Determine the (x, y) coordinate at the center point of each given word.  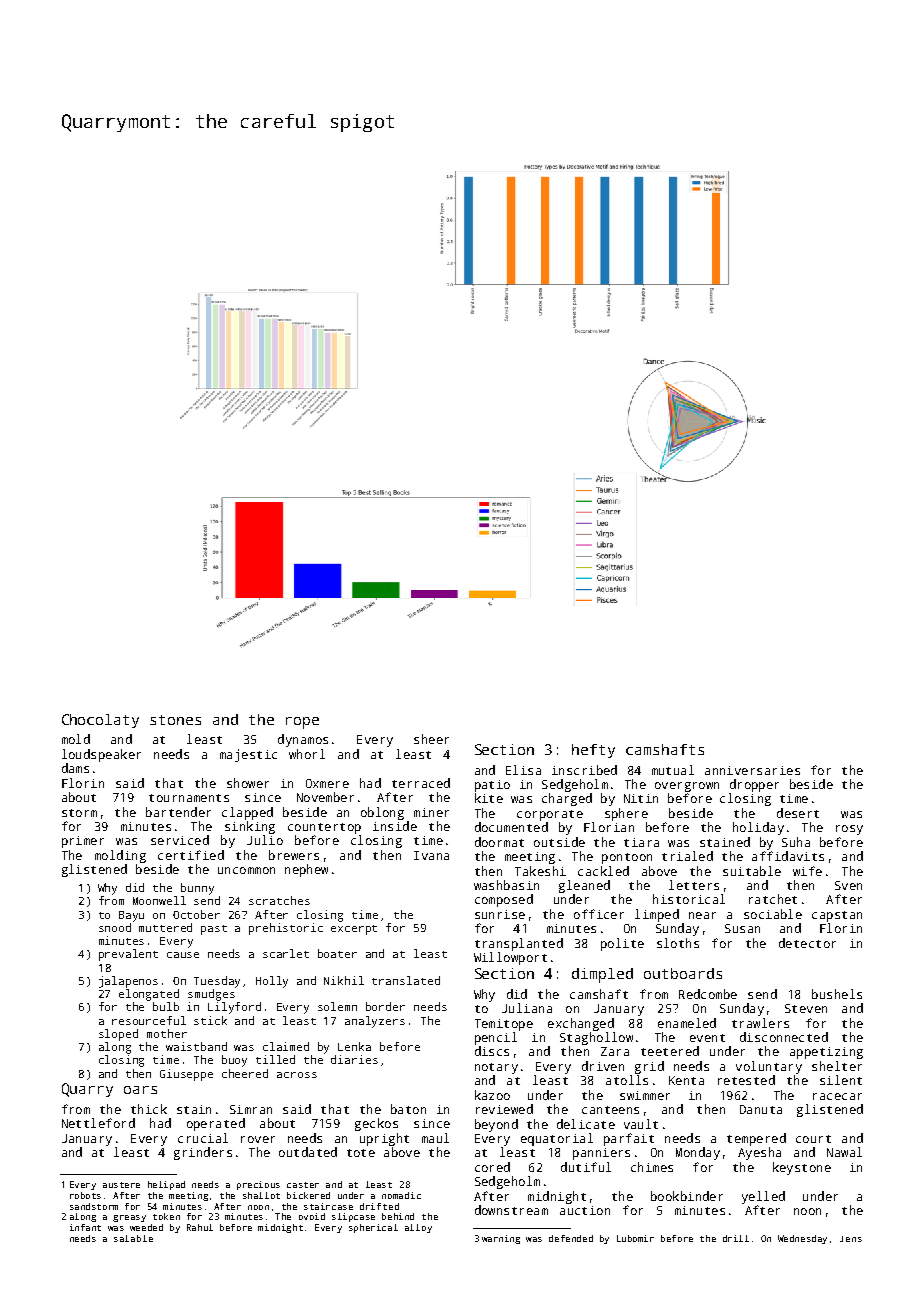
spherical (373, 1228)
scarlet (286, 953)
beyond (496, 1125)
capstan (837, 916)
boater (337, 953)
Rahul (200, 1227)
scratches (279, 900)
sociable (773, 914)
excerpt (354, 930)
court (813, 1139)
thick (149, 1109)
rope (302, 723)
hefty (593, 751)
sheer (431, 739)
